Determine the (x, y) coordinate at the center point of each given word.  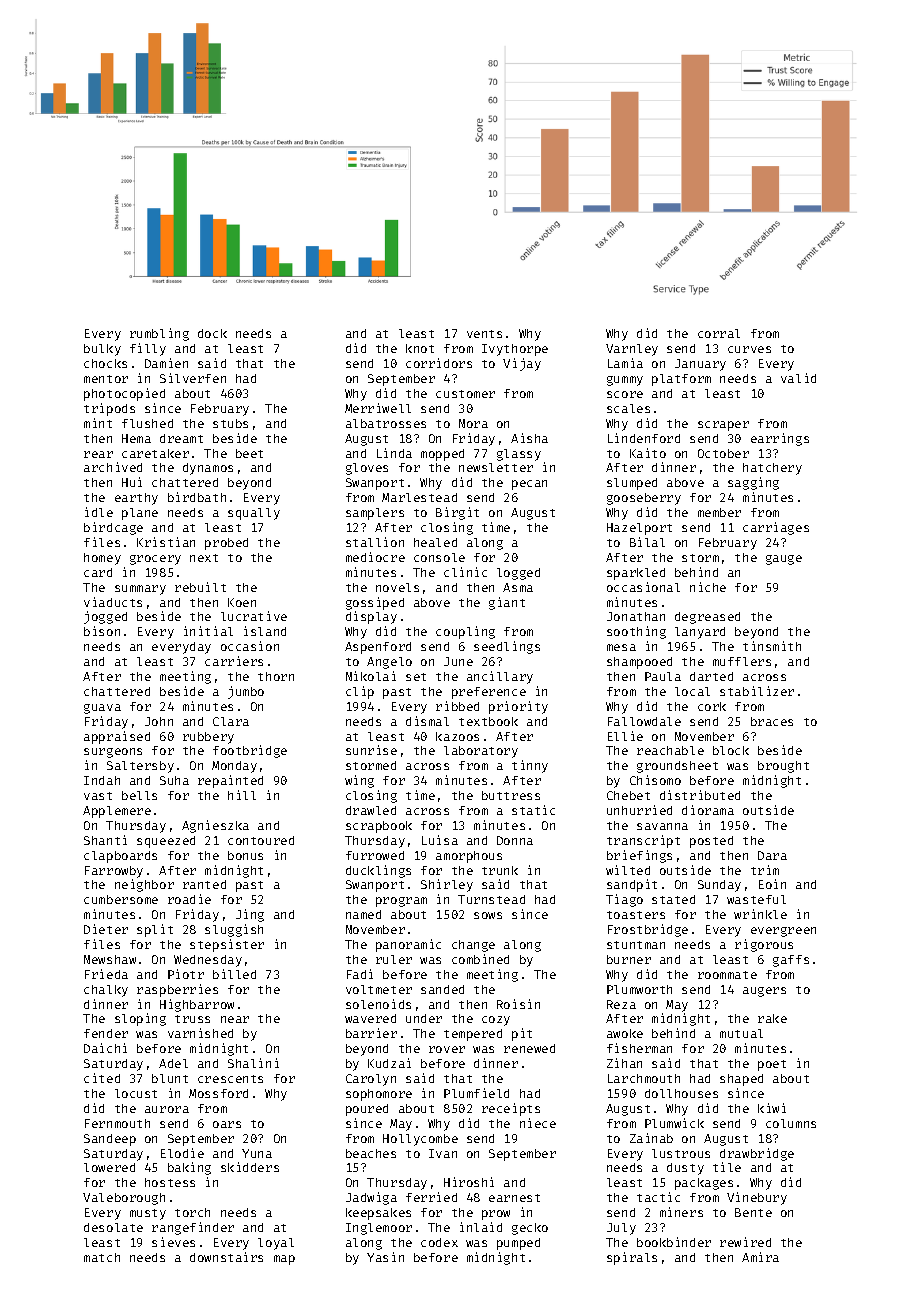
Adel (173, 1063)
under (424, 1018)
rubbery (208, 738)
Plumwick (674, 1123)
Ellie (625, 736)
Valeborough (124, 1199)
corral (719, 333)
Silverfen (193, 378)
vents (484, 334)
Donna (515, 840)
